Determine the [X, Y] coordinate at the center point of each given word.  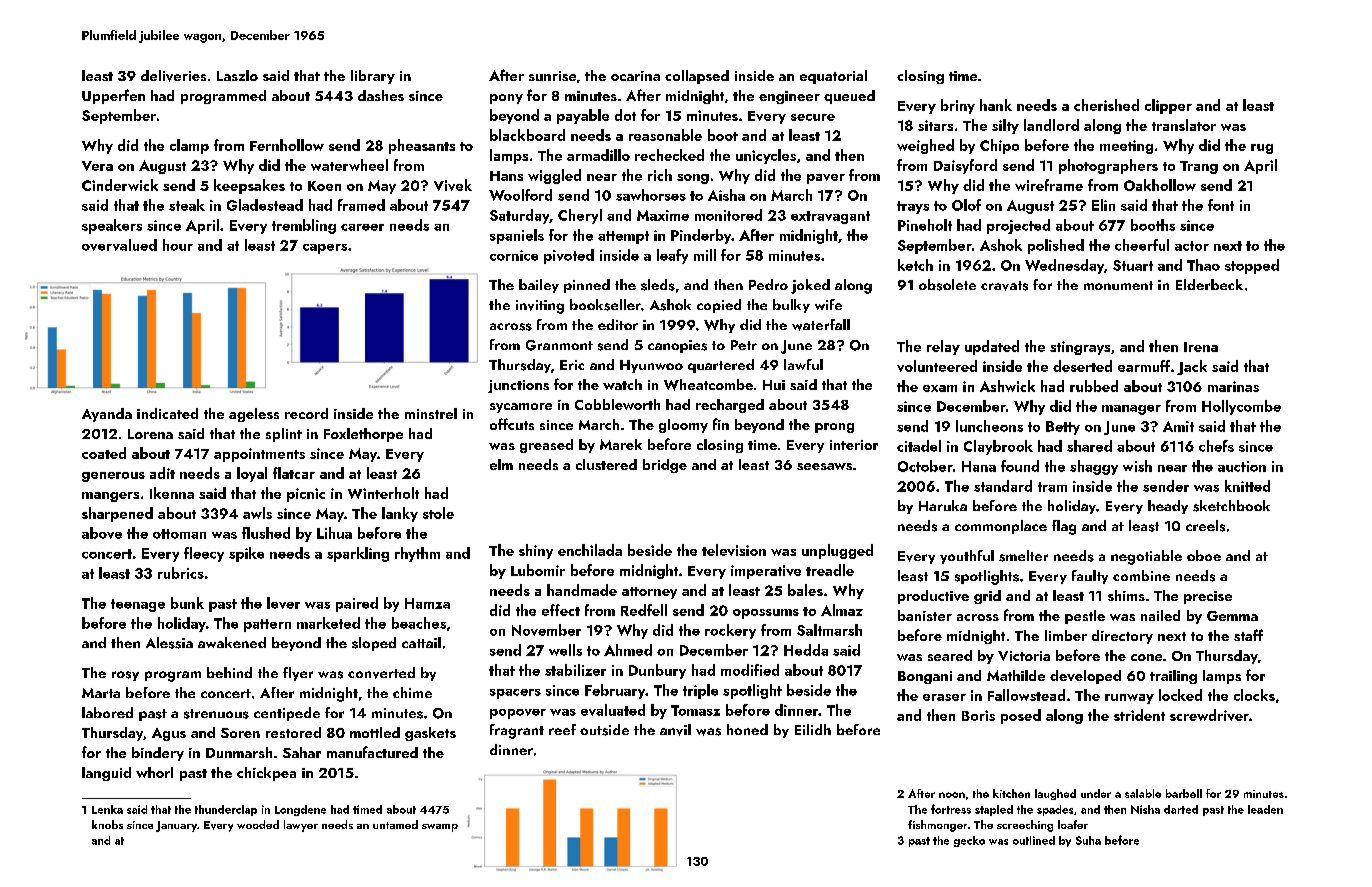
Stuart [1133, 265]
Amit [1178, 426]
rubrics [181, 573]
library [373, 77]
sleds [658, 285]
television [734, 550]
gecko [969, 841]
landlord [1051, 125]
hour [178, 245]
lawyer [301, 826]
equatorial [833, 77]
